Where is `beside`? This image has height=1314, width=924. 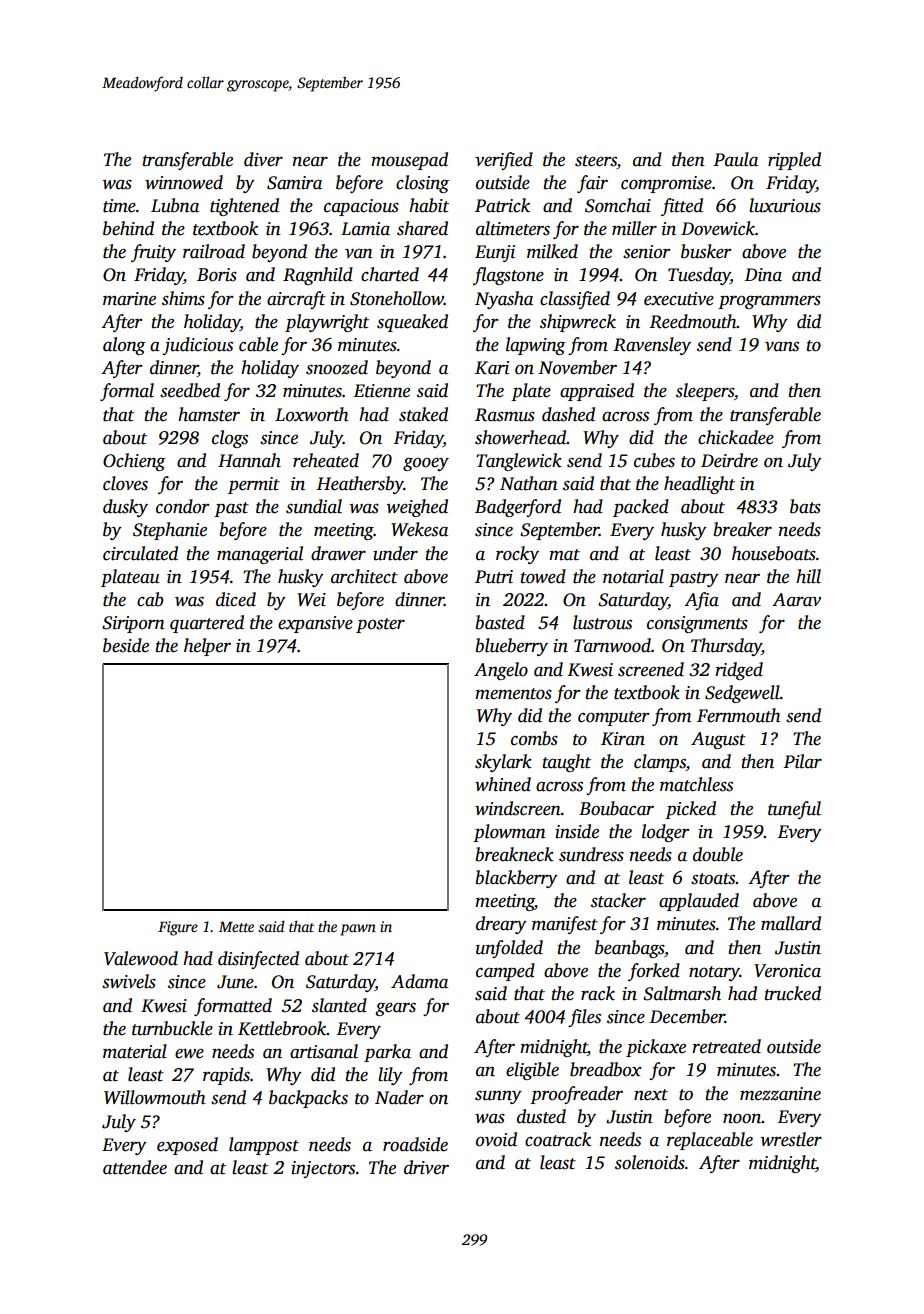 beside is located at coordinates (126, 645).
